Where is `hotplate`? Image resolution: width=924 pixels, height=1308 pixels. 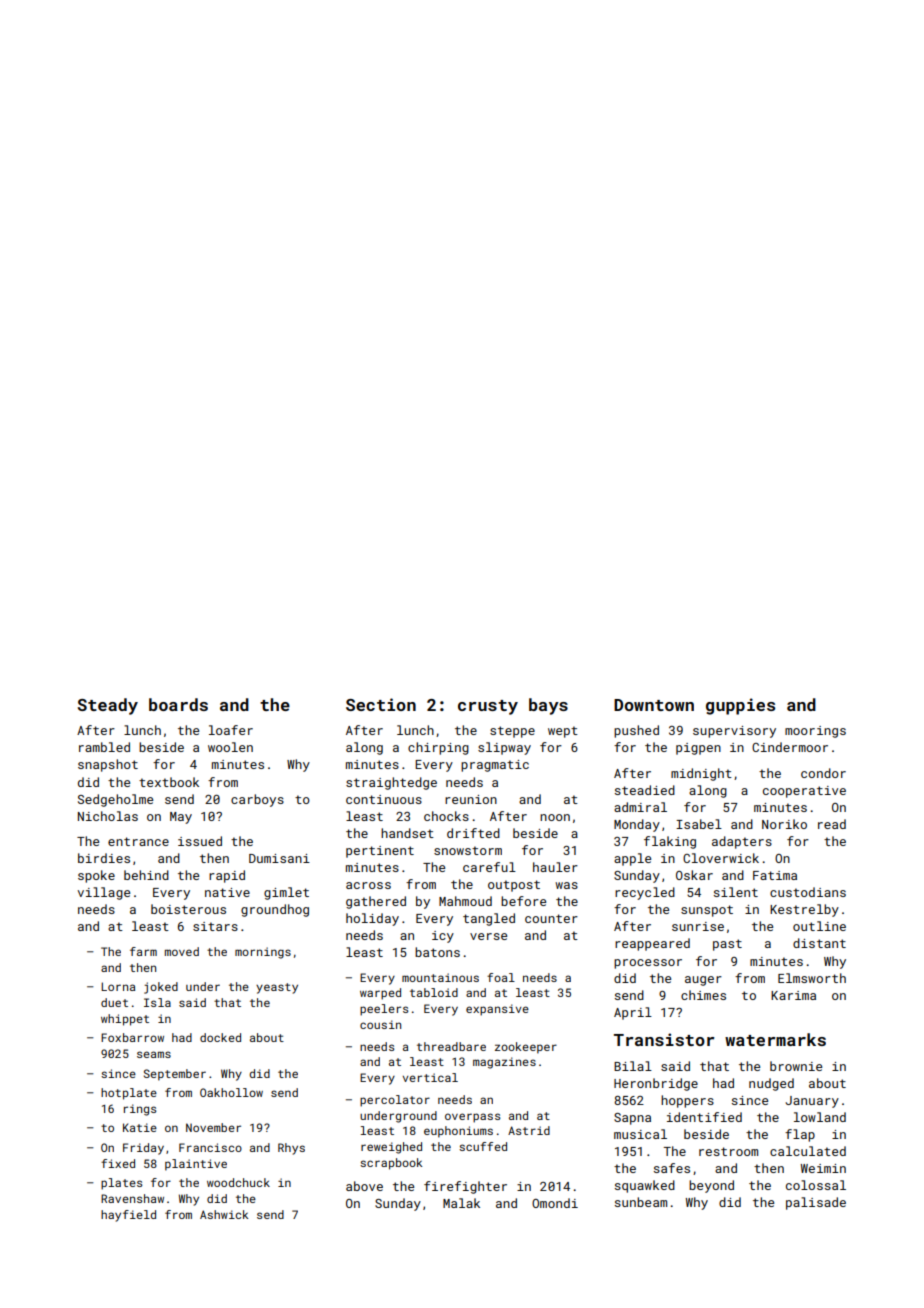 hotplate is located at coordinates (129, 1094).
